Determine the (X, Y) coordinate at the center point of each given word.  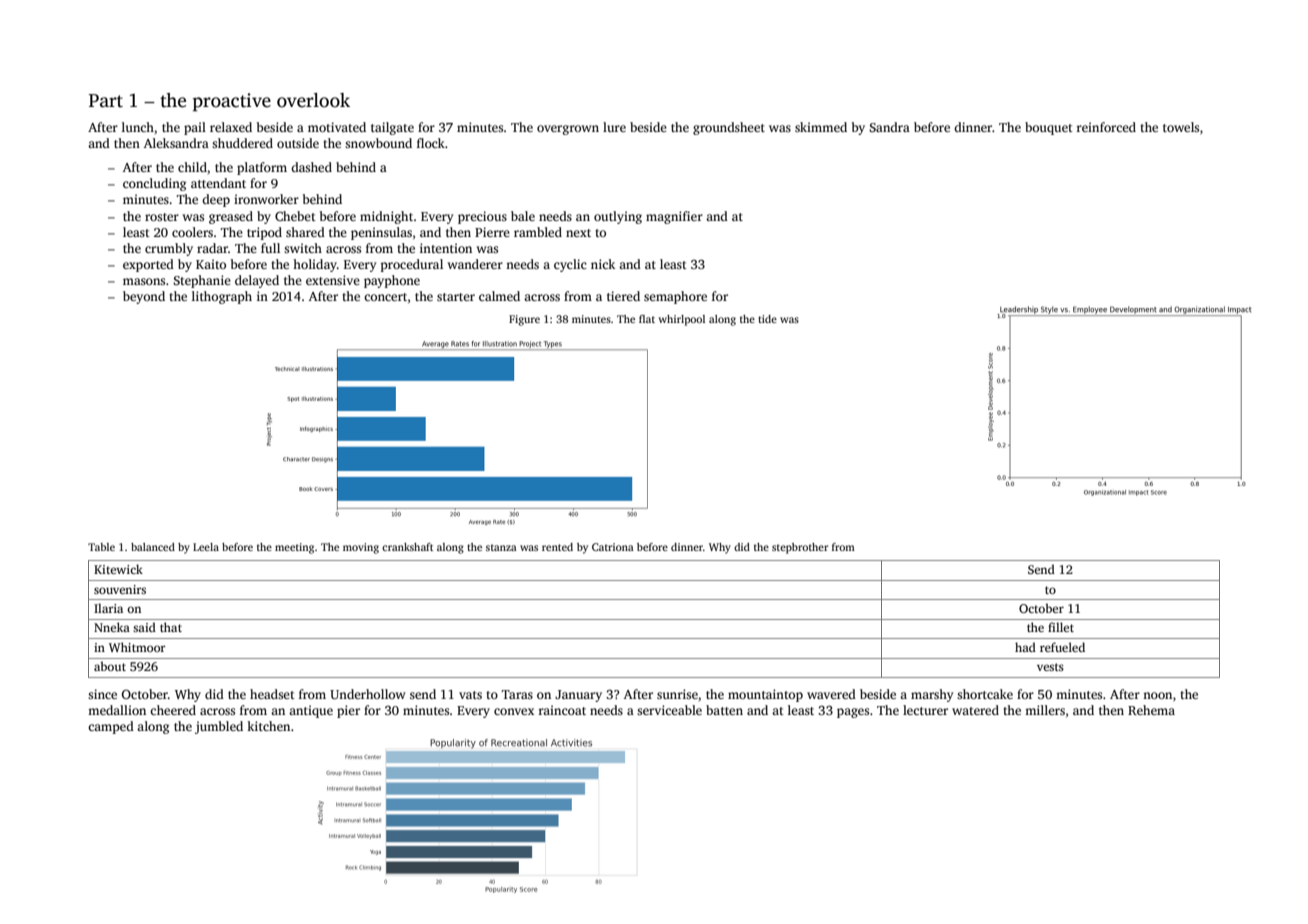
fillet (1061, 627)
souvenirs (120, 589)
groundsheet (729, 128)
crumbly (169, 249)
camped (111, 727)
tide (767, 319)
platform (262, 168)
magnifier (674, 217)
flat (647, 319)
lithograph (222, 297)
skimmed (821, 127)
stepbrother (800, 548)
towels (1181, 127)
